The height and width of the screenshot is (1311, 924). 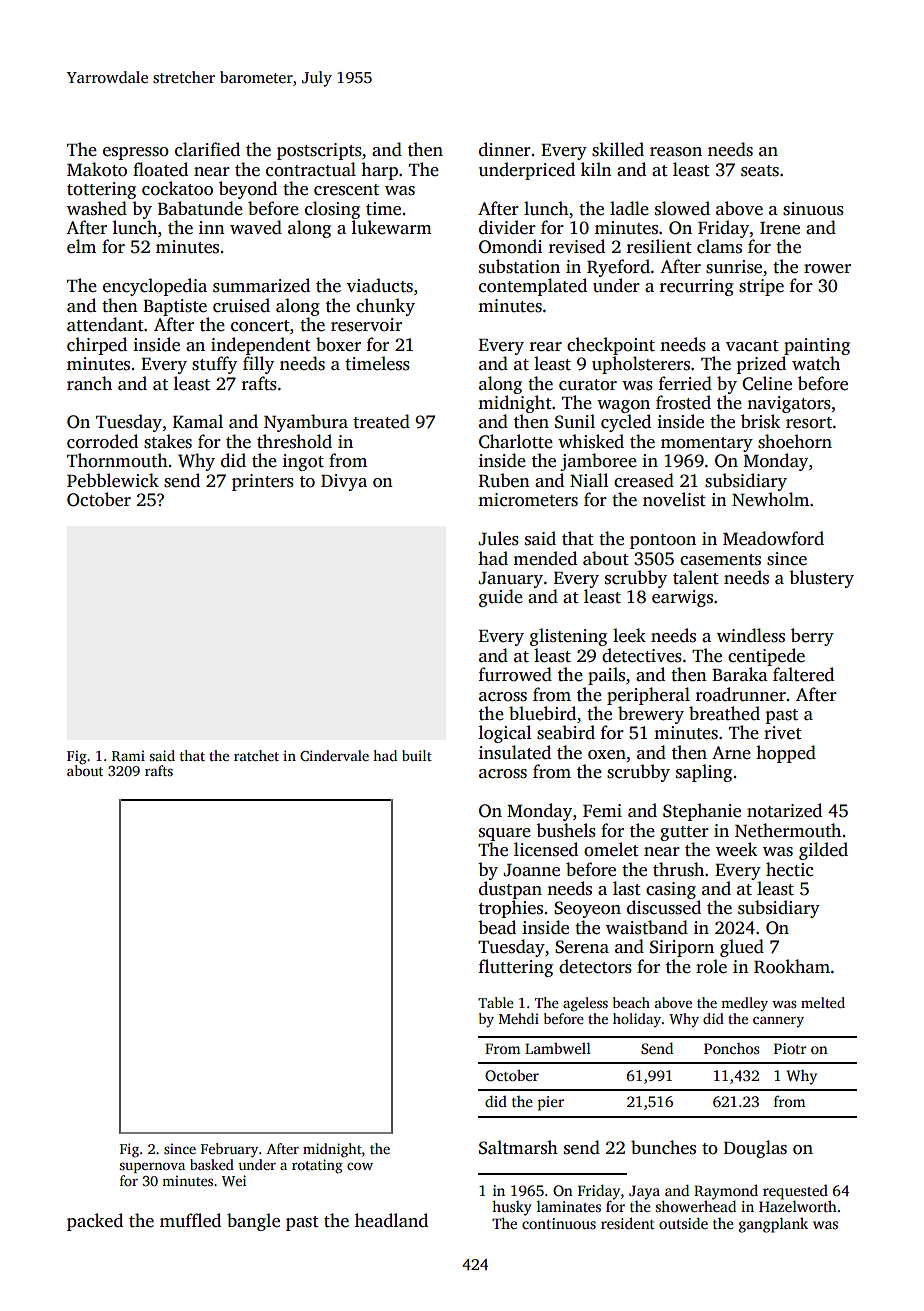 I want to click on Rami, so click(x=128, y=755).
